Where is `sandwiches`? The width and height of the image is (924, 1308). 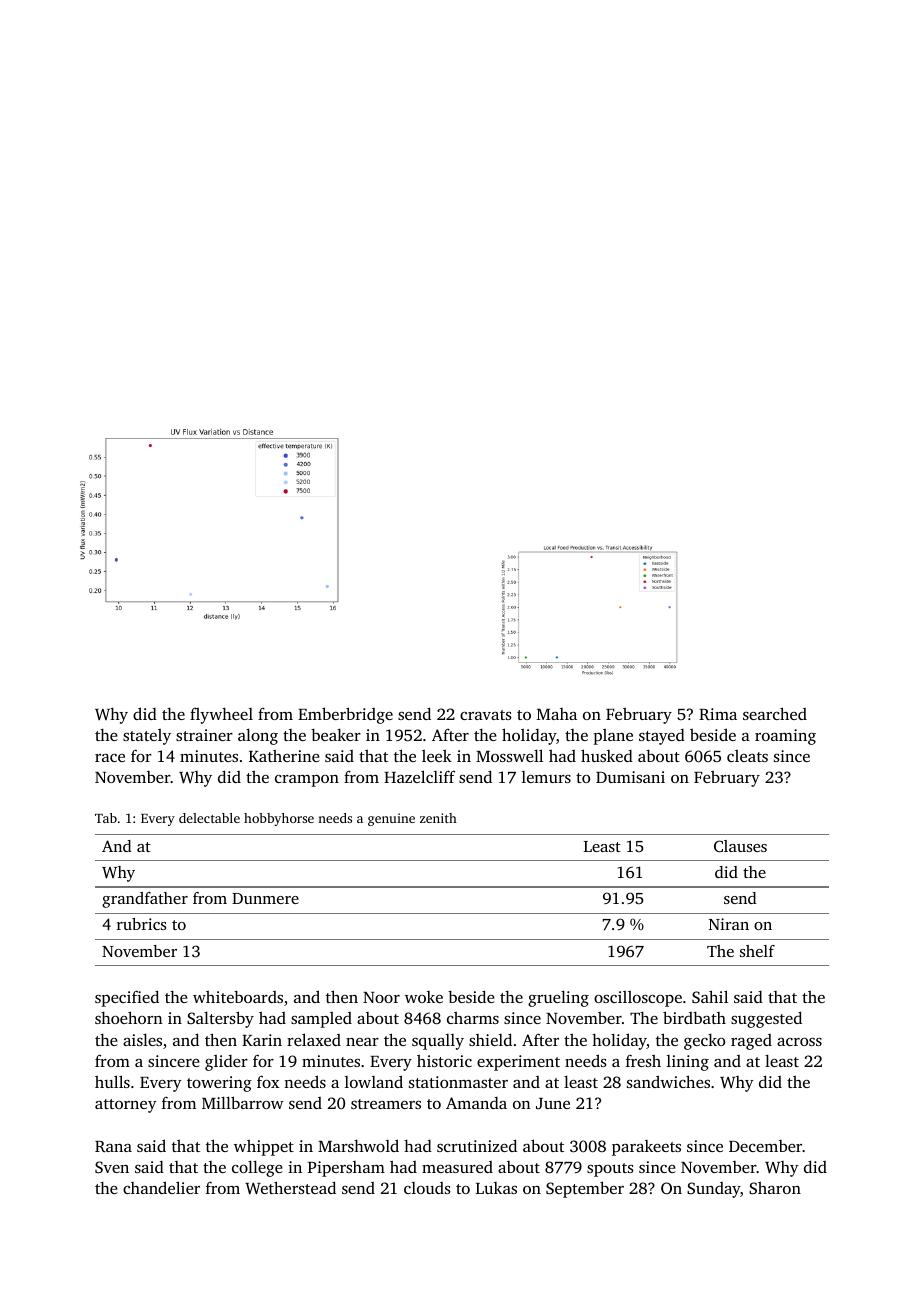 sandwiches is located at coordinates (668, 1081).
